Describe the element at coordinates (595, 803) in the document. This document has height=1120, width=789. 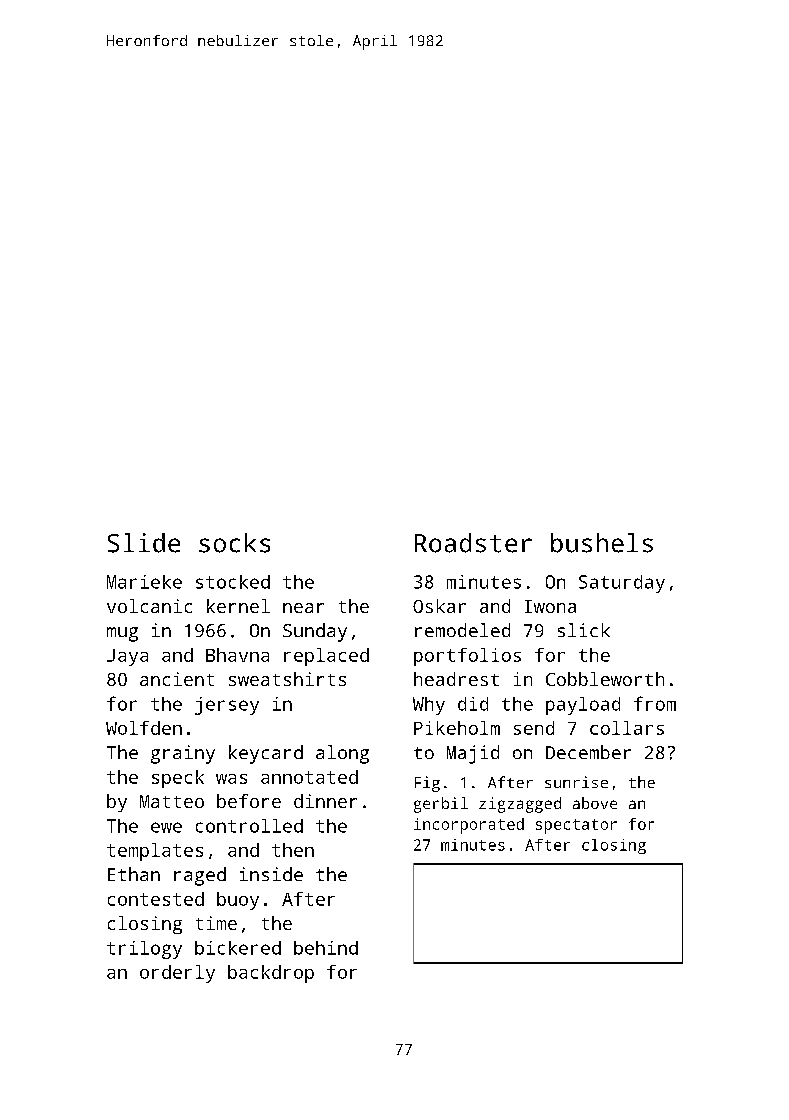
I see `above` at that location.
